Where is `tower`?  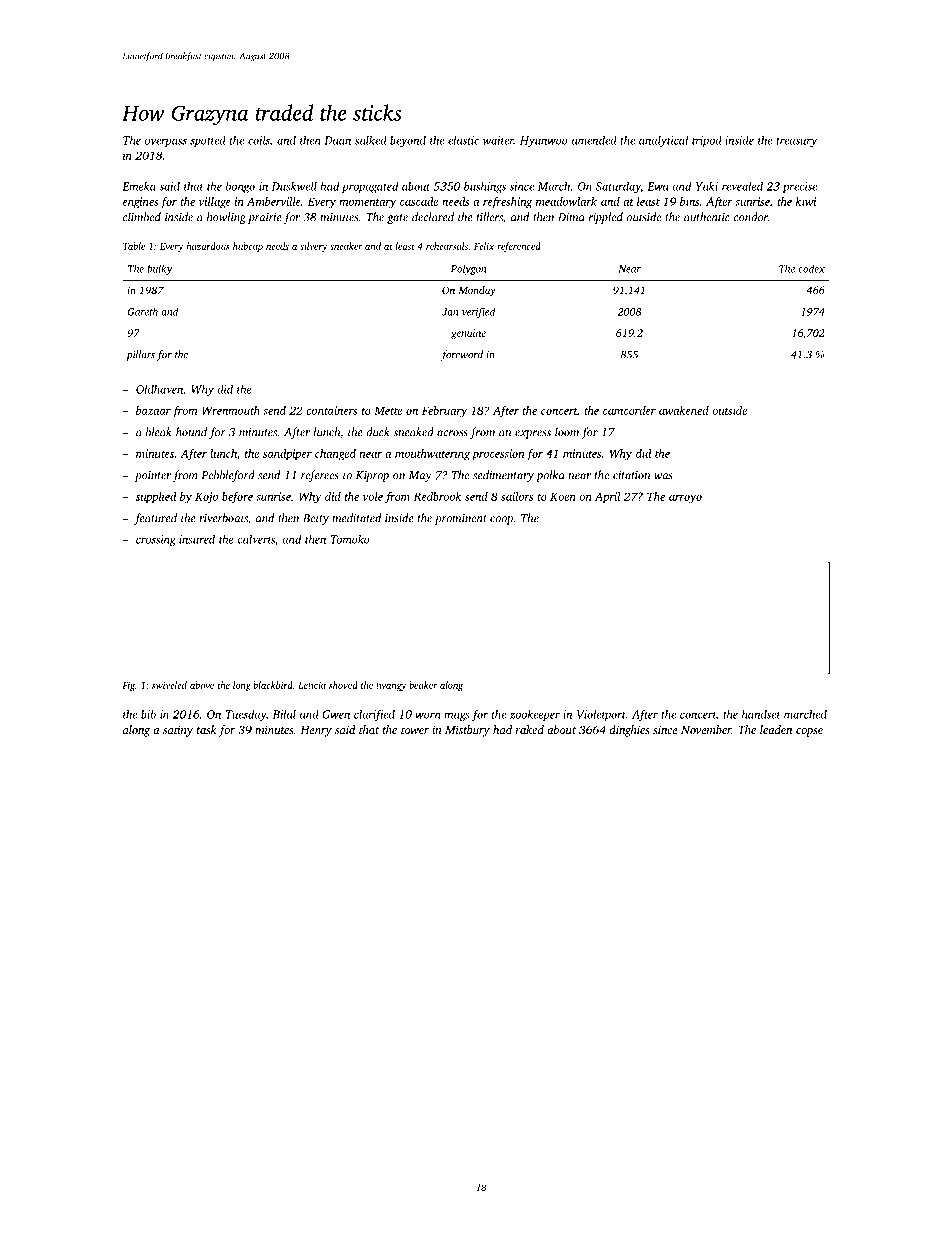
tower is located at coordinates (415, 730).
